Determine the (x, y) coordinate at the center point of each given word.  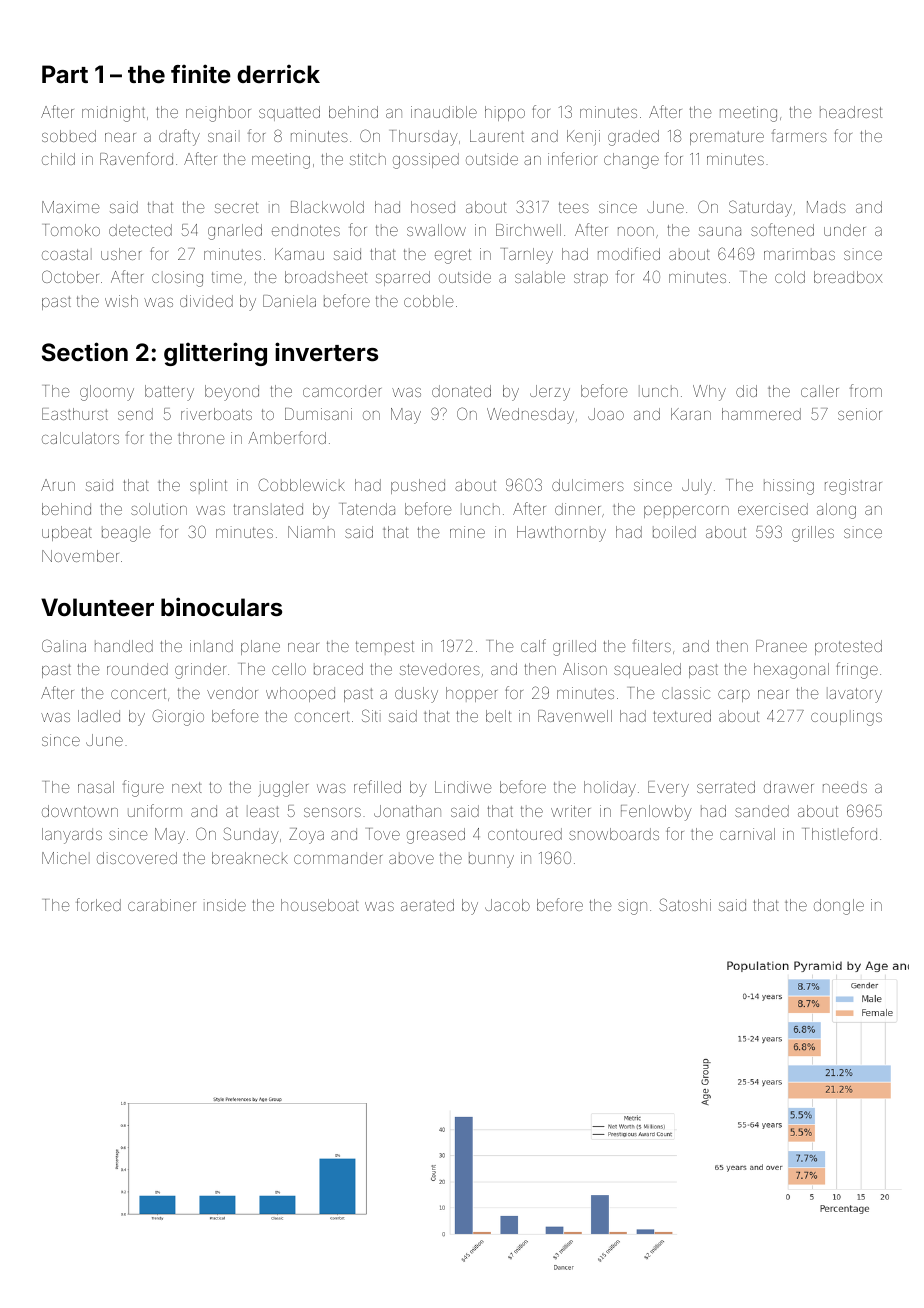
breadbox (848, 277)
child (58, 159)
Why (709, 393)
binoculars (221, 607)
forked (98, 904)
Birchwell (528, 230)
